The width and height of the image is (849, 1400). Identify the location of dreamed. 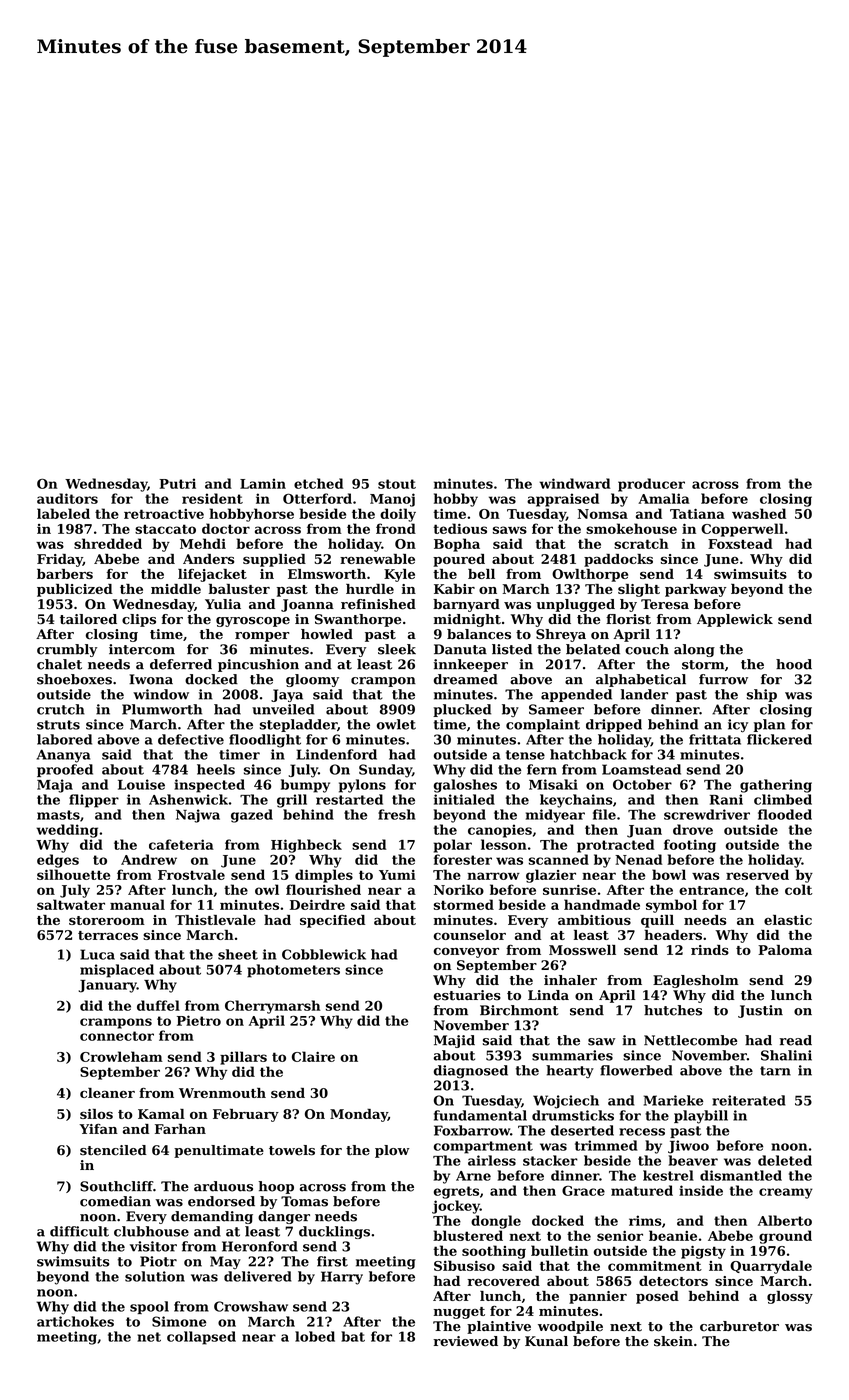
(466, 679).
